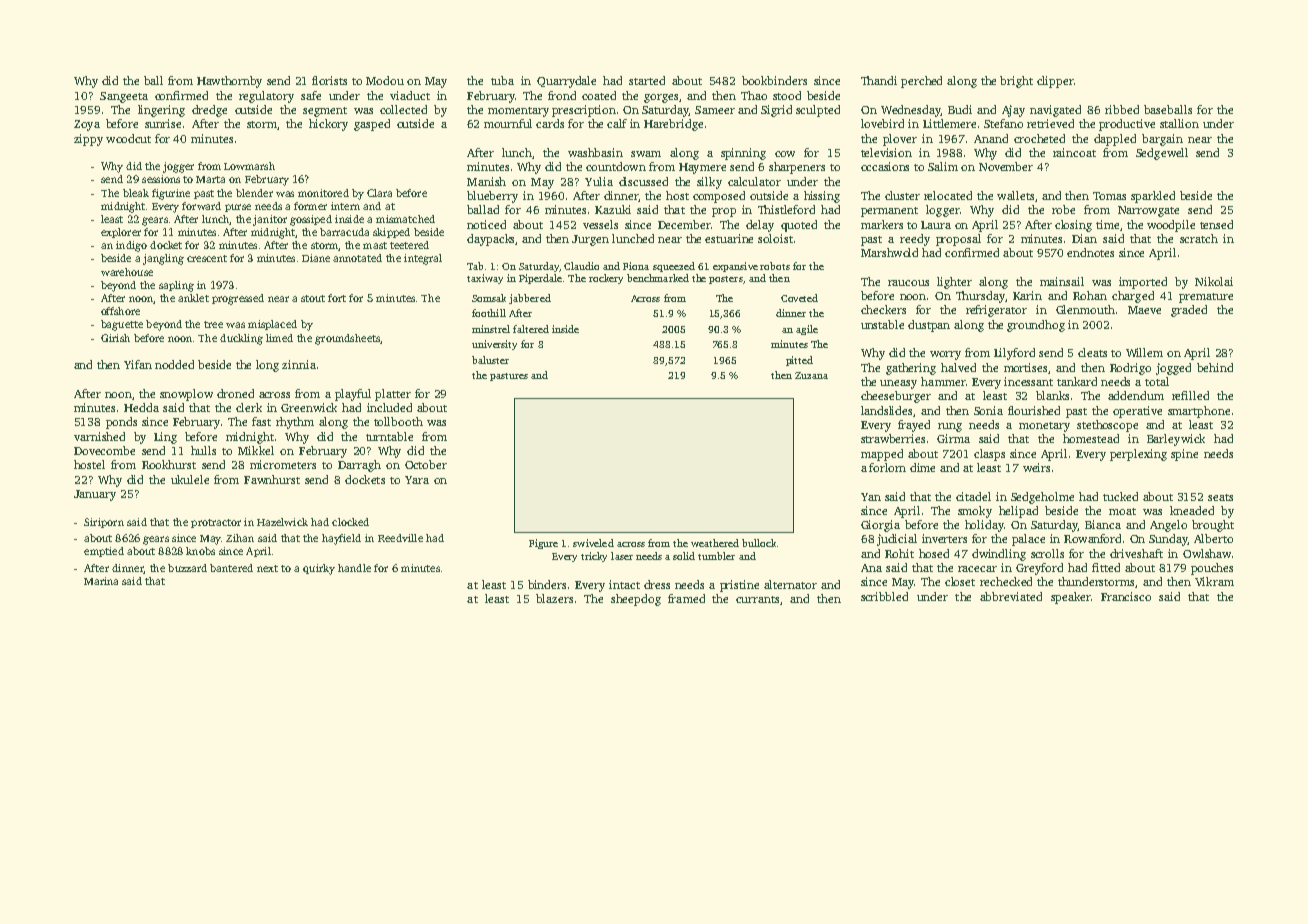 This screenshot has height=924, width=1308. What do you see at coordinates (174, 364) in the screenshot?
I see `nodded` at bounding box center [174, 364].
